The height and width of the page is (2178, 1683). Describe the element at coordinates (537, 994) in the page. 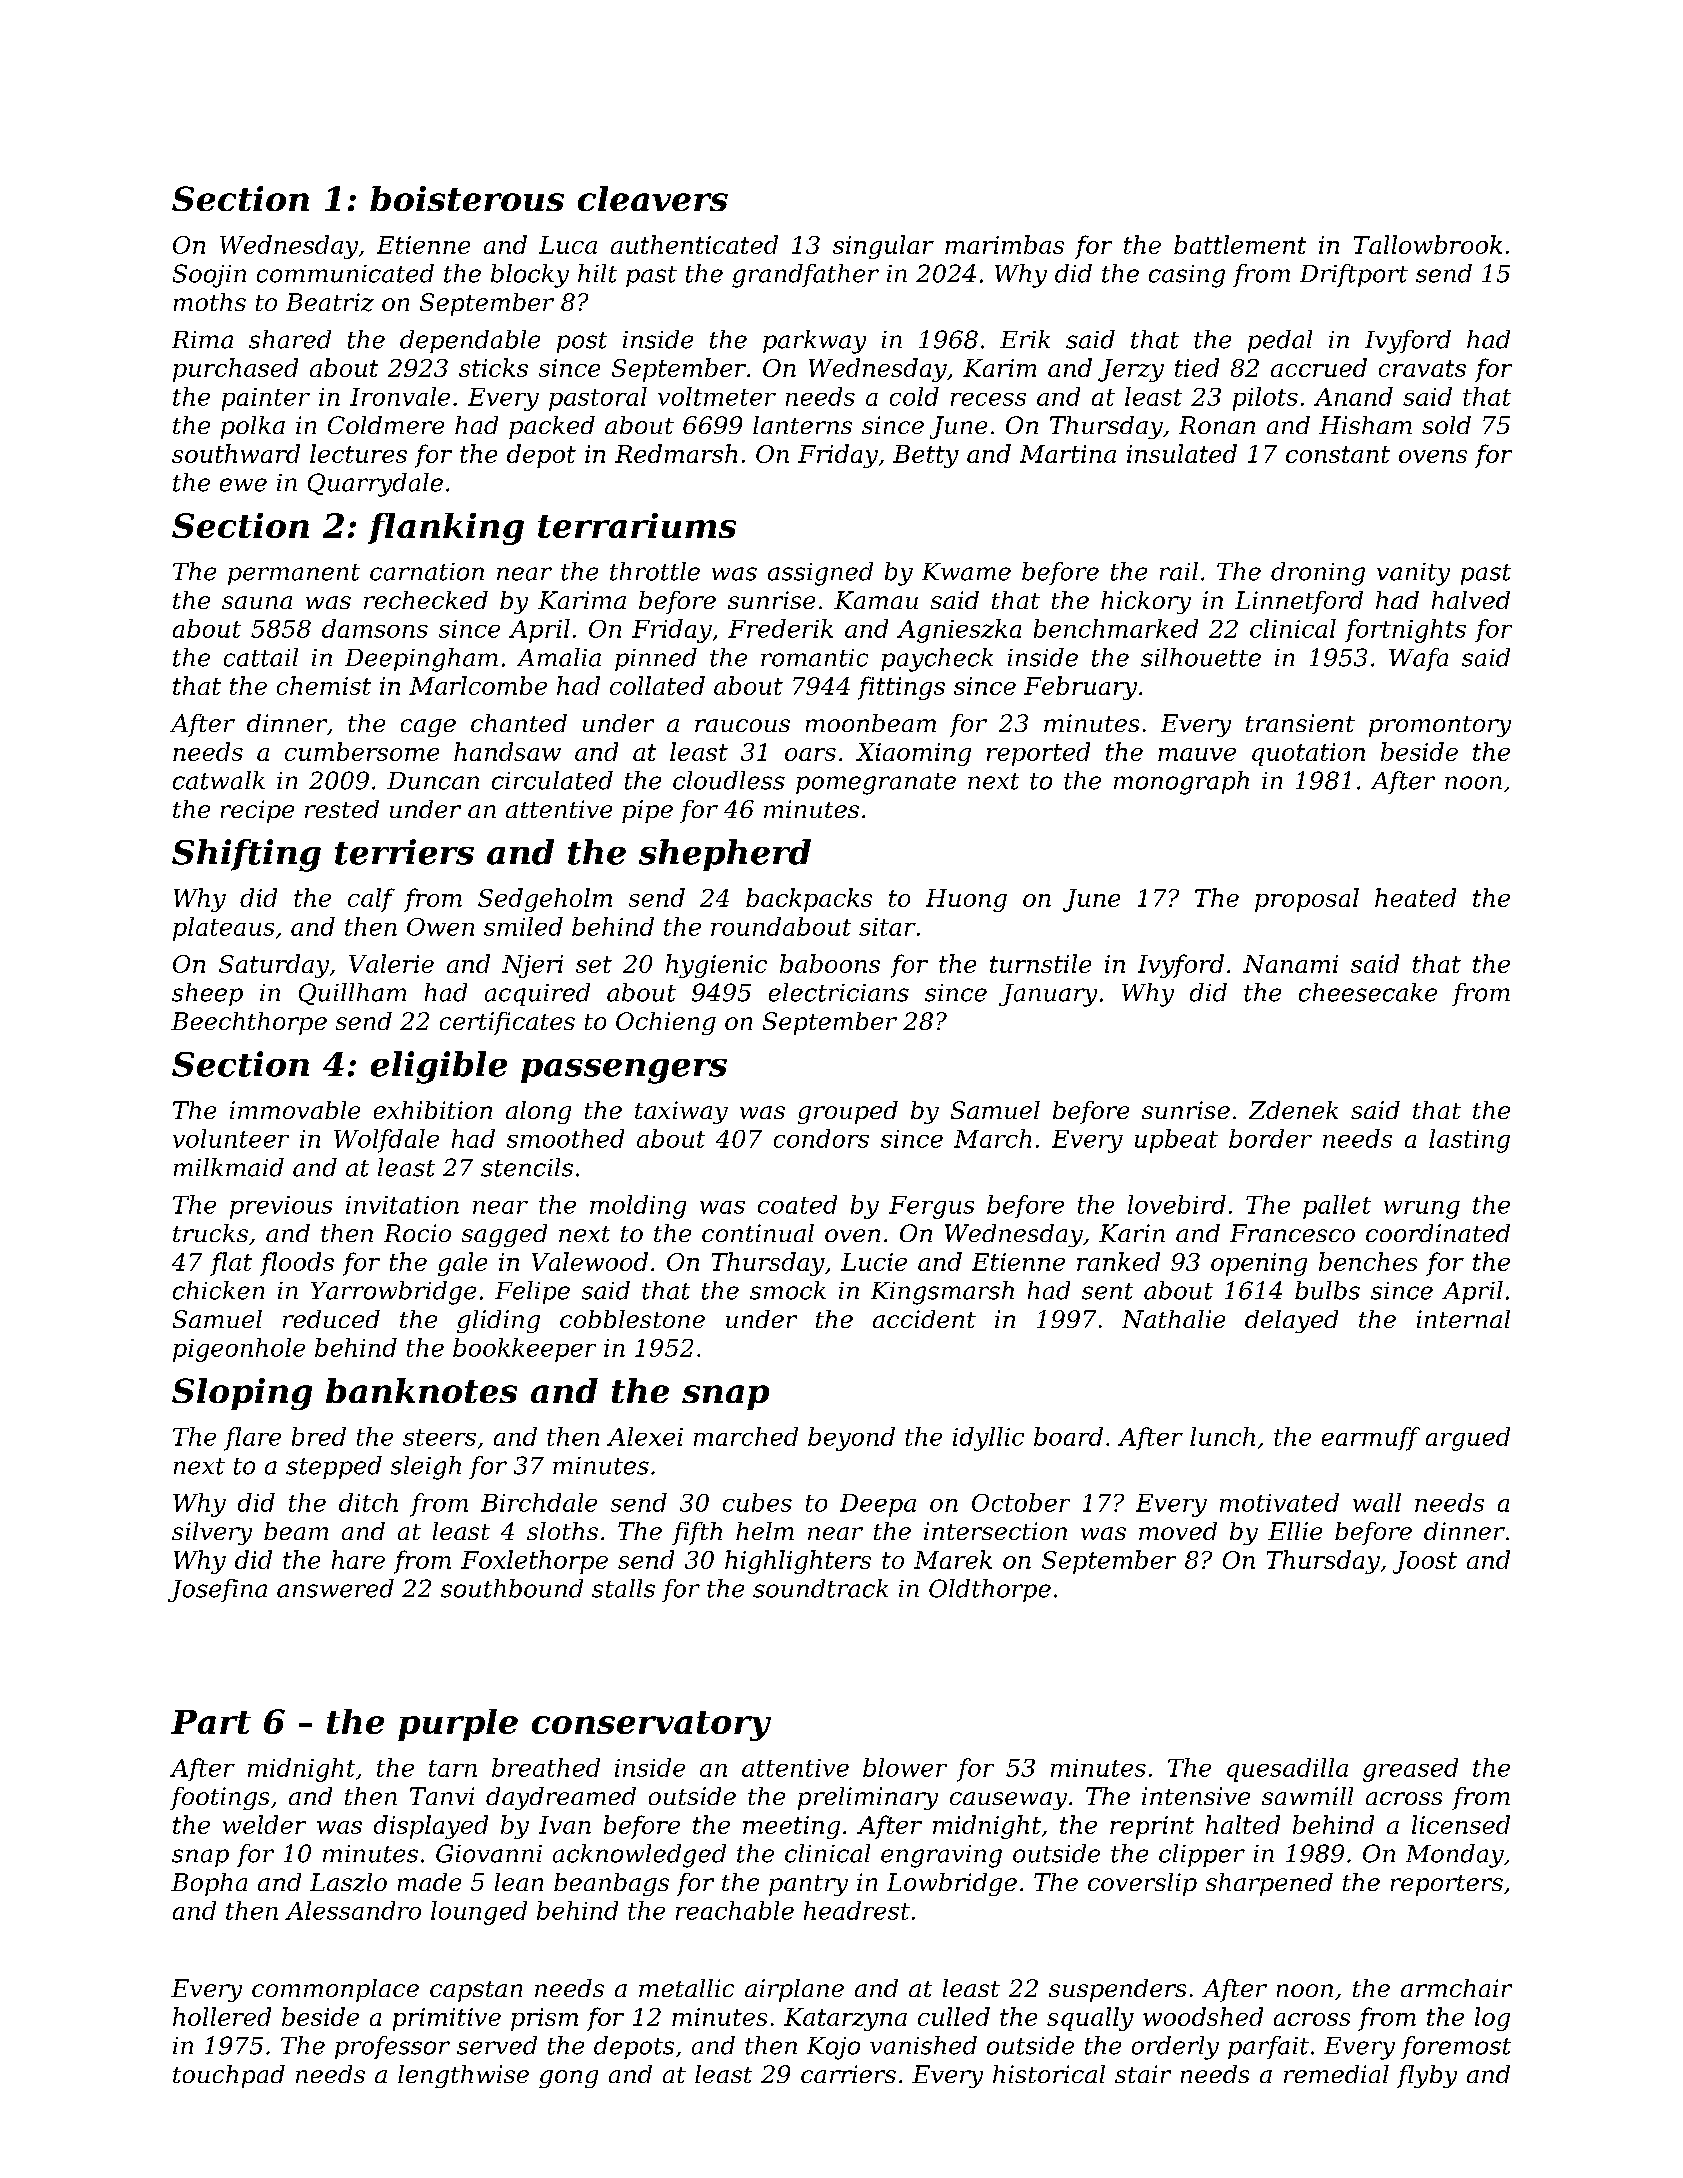

I see `acquired` at that location.
